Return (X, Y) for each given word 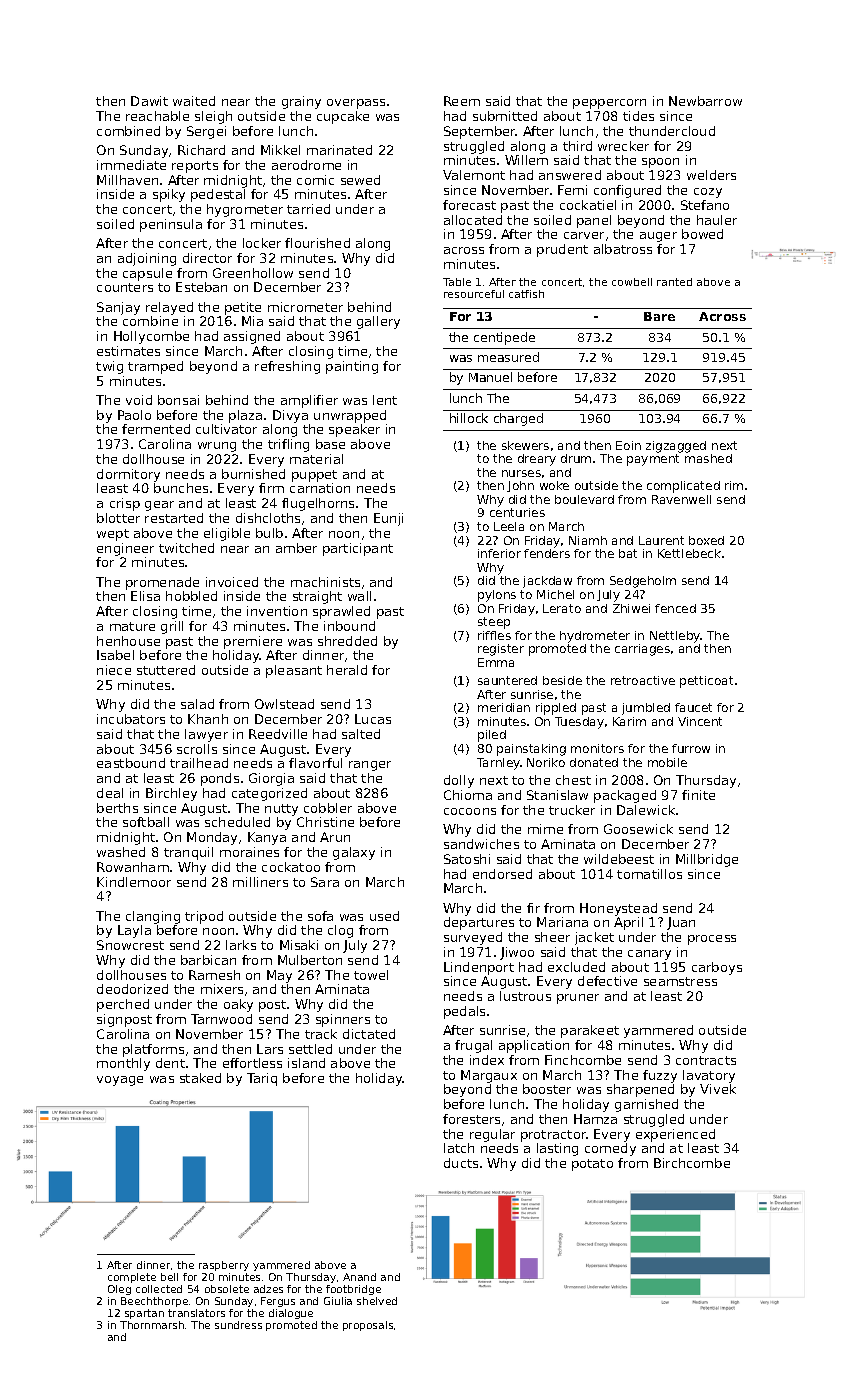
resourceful (474, 294)
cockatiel (588, 205)
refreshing (287, 367)
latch (459, 1148)
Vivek (718, 1089)
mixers (222, 989)
